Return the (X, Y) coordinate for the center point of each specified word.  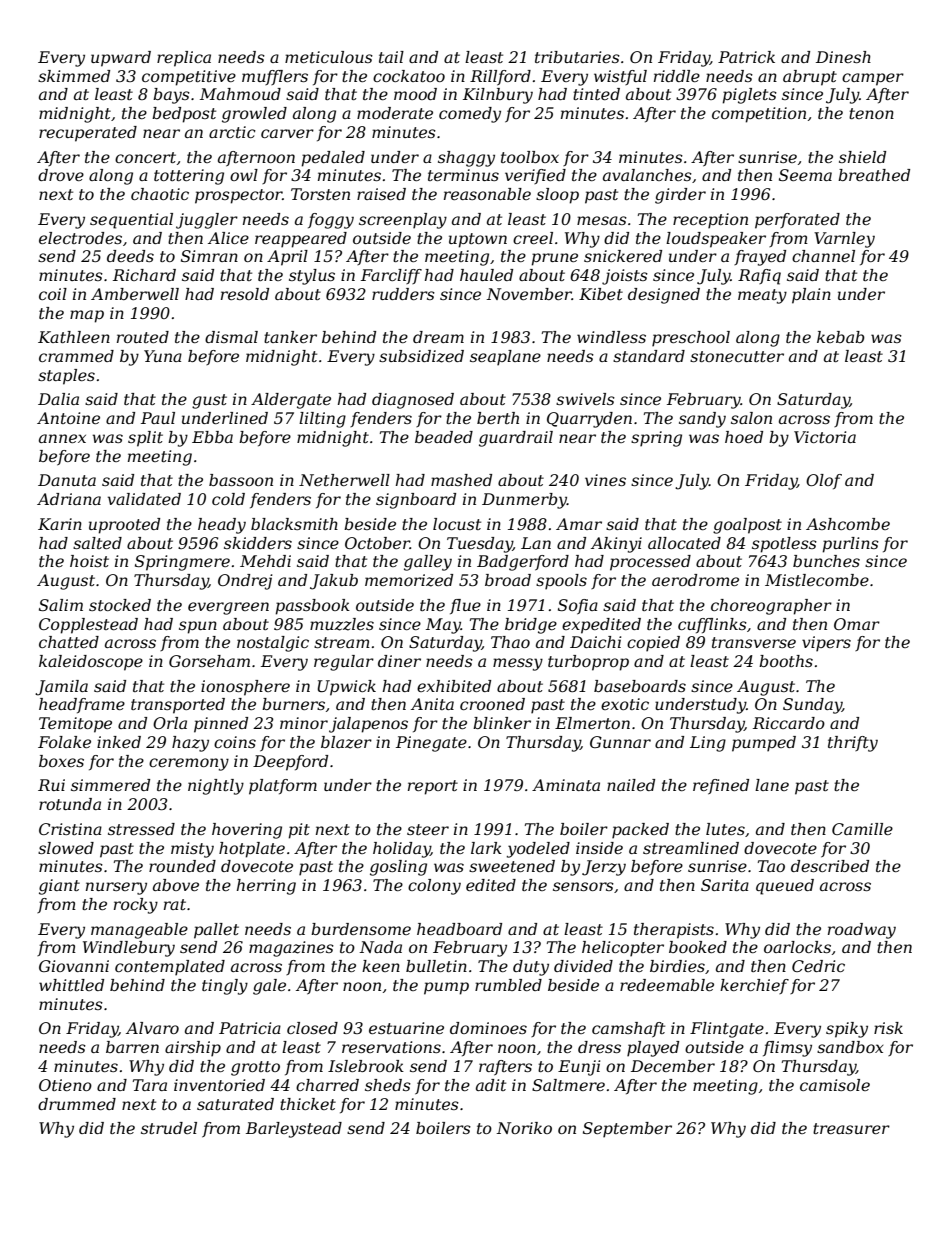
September (627, 1130)
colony (434, 887)
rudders (403, 294)
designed (664, 296)
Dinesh (843, 57)
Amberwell (135, 294)
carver (287, 133)
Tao (771, 866)
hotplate (252, 850)
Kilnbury (498, 96)
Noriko (524, 1128)
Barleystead (294, 1130)
